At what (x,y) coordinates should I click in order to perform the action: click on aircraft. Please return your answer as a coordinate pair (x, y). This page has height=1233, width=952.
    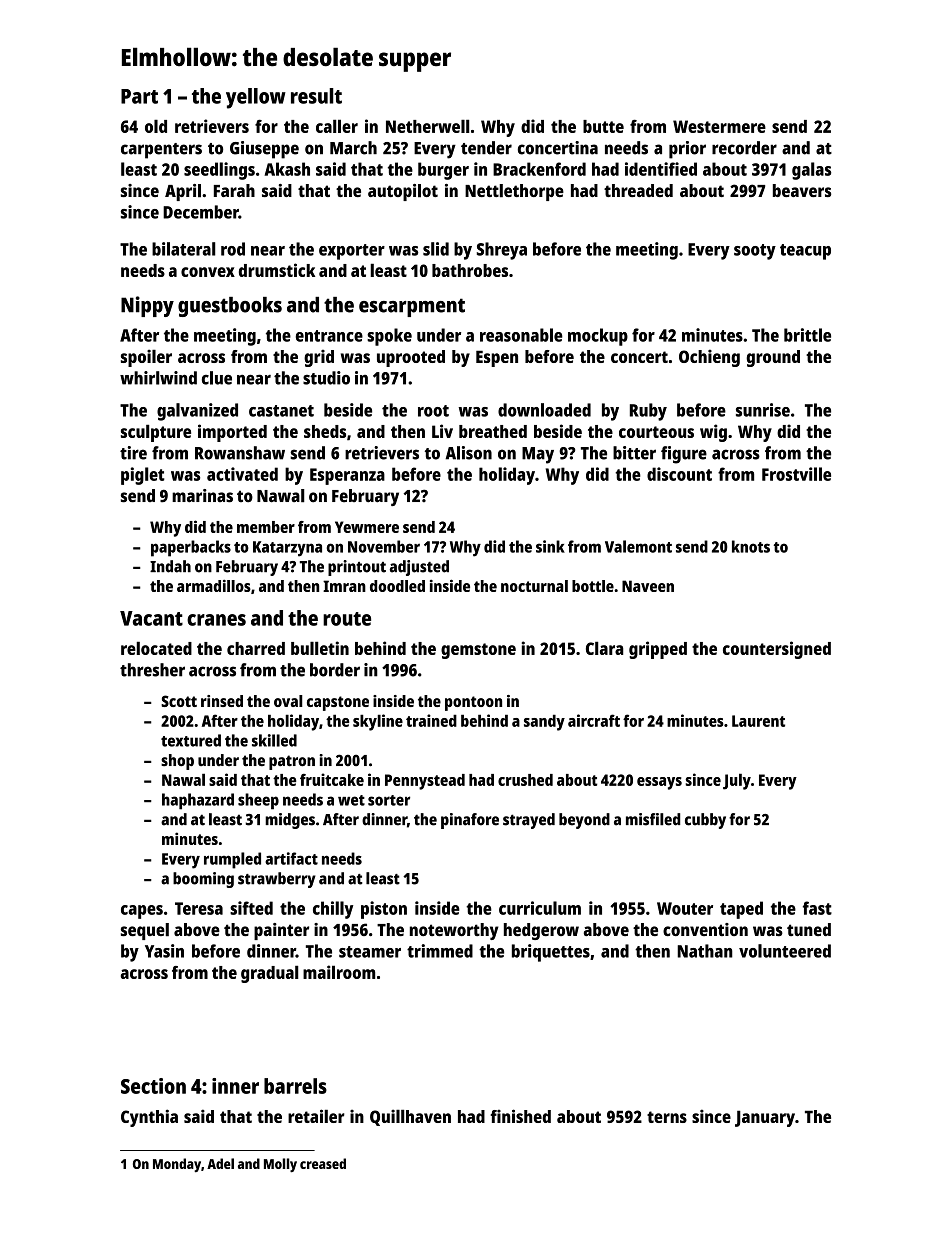
    Looking at the image, I should click on (594, 720).
